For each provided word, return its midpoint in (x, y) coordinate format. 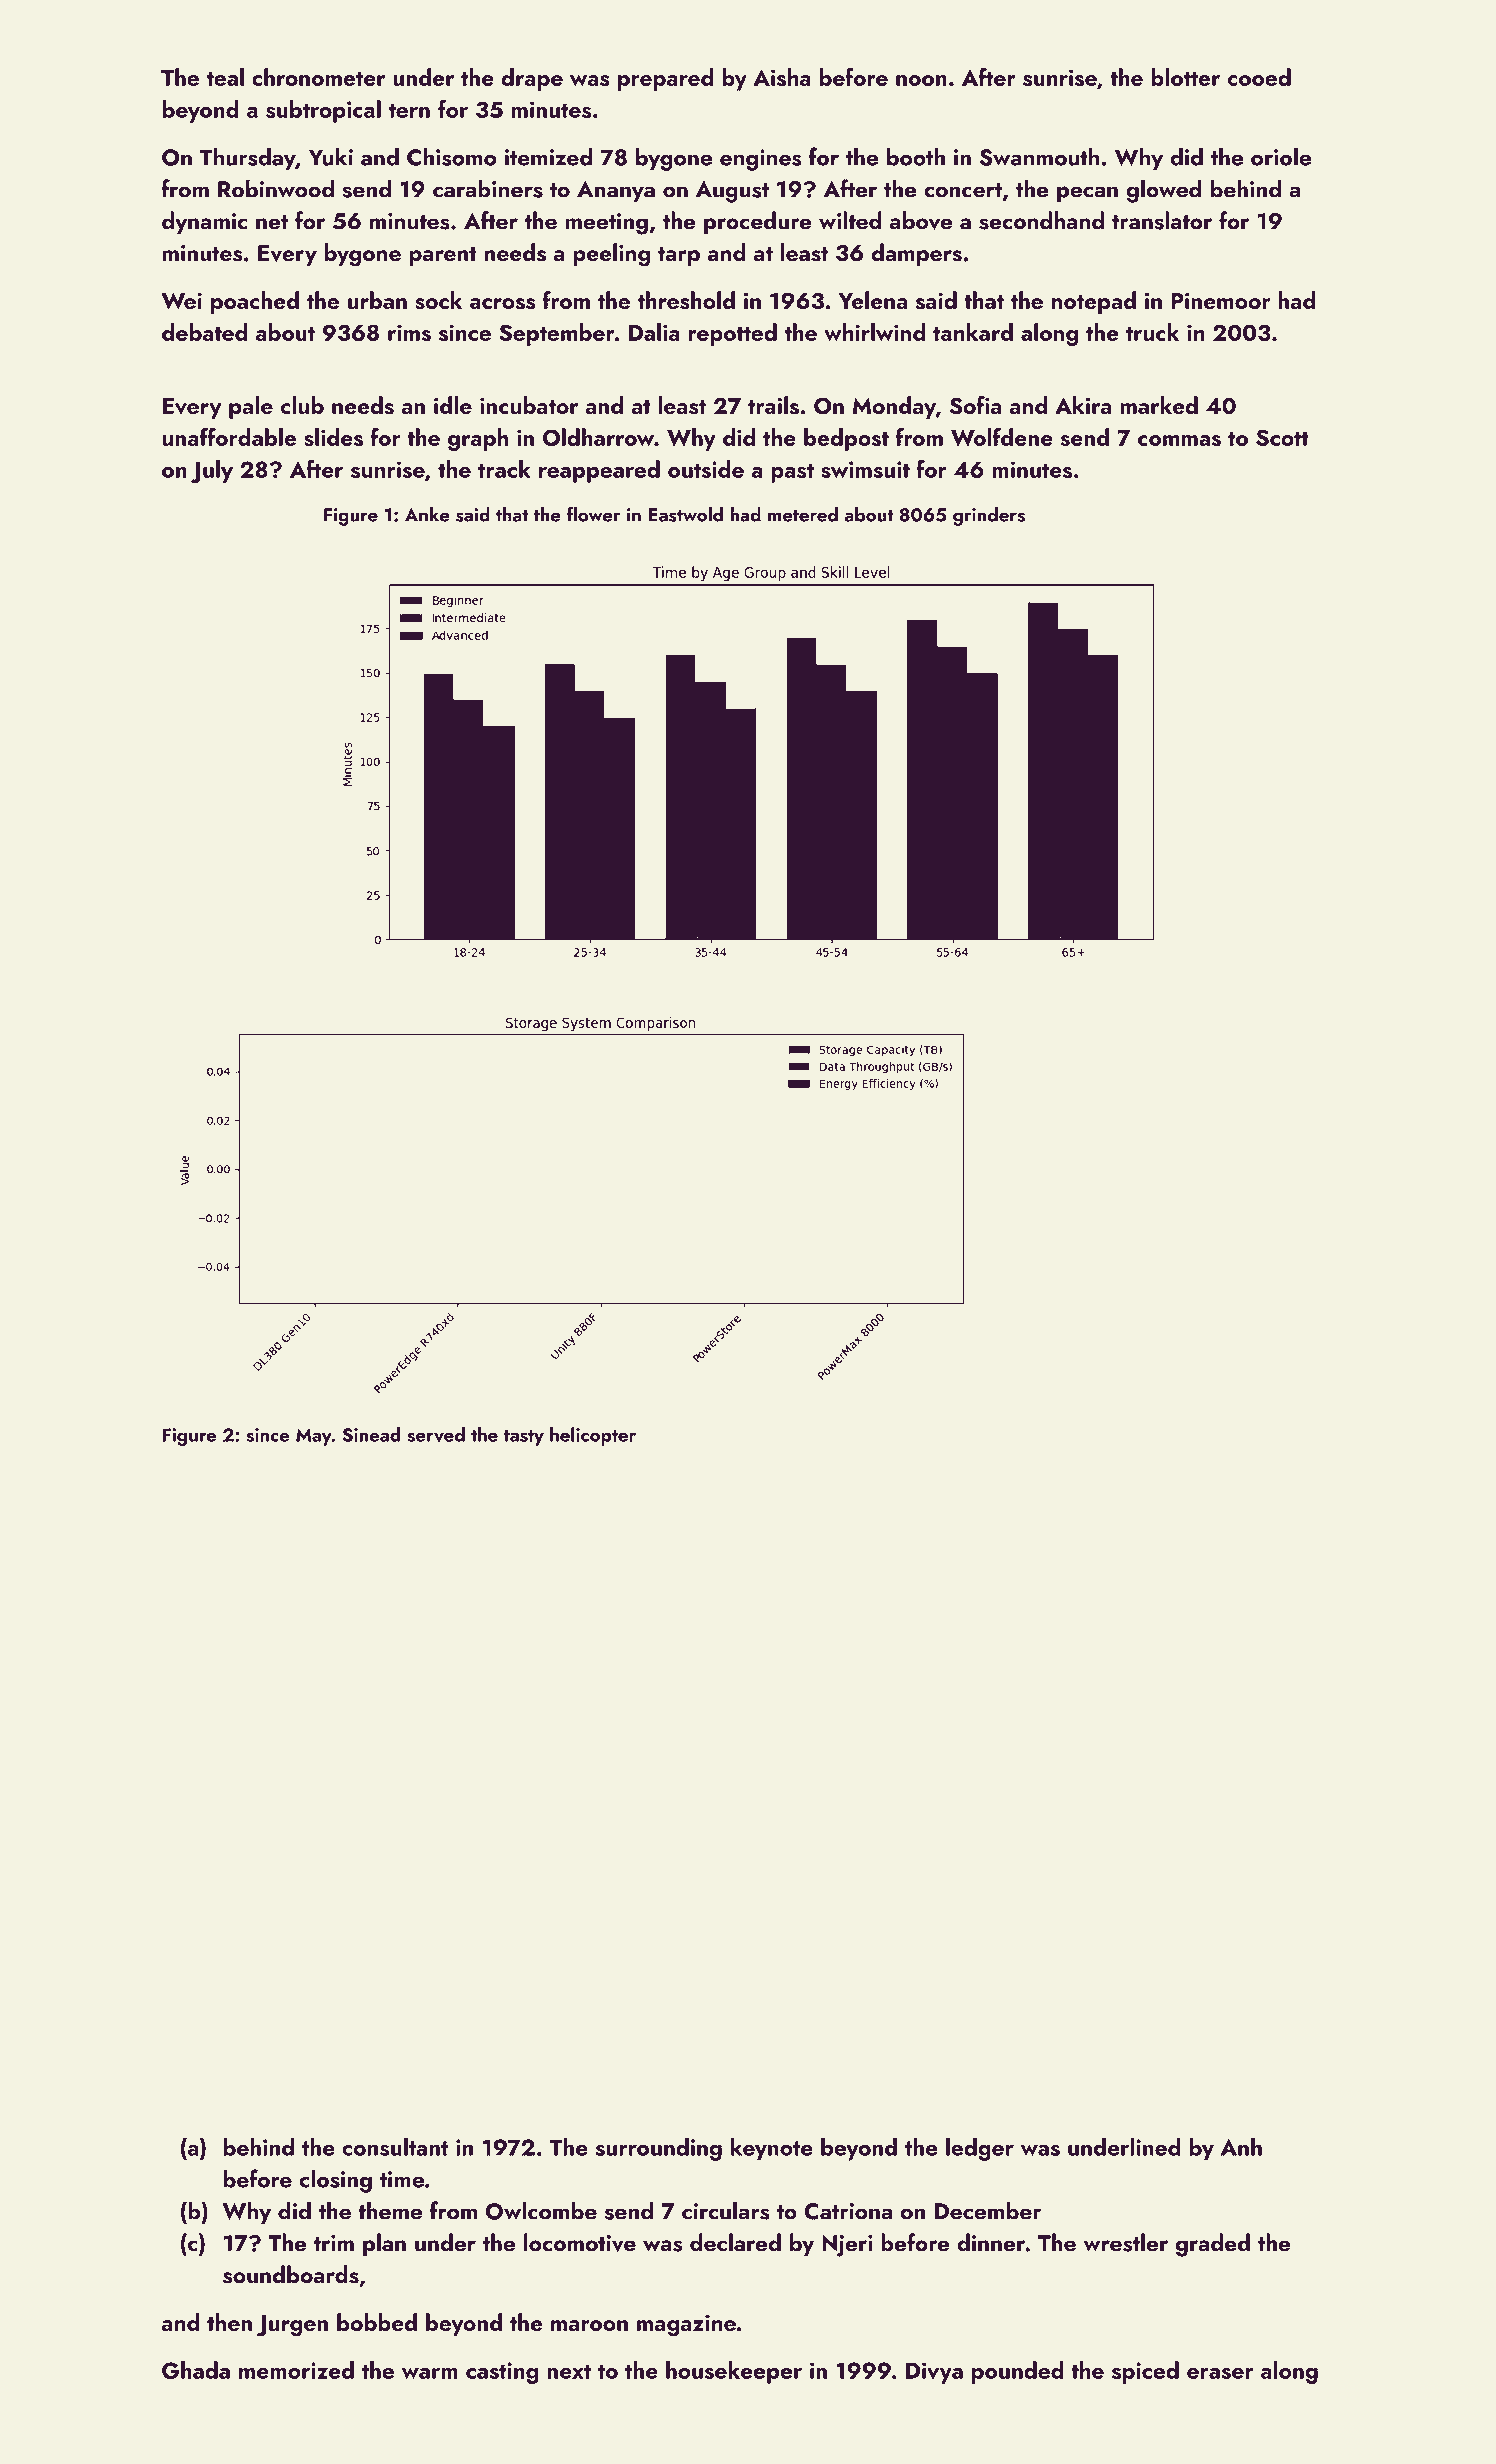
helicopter (593, 1436)
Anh (1241, 2147)
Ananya (616, 192)
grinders (989, 516)
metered (803, 514)
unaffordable (229, 436)
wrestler (1125, 2242)
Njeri (847, 2246)
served (436, 1434)
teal (225, 77)
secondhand (1041, 220)
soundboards (291, 2274)
